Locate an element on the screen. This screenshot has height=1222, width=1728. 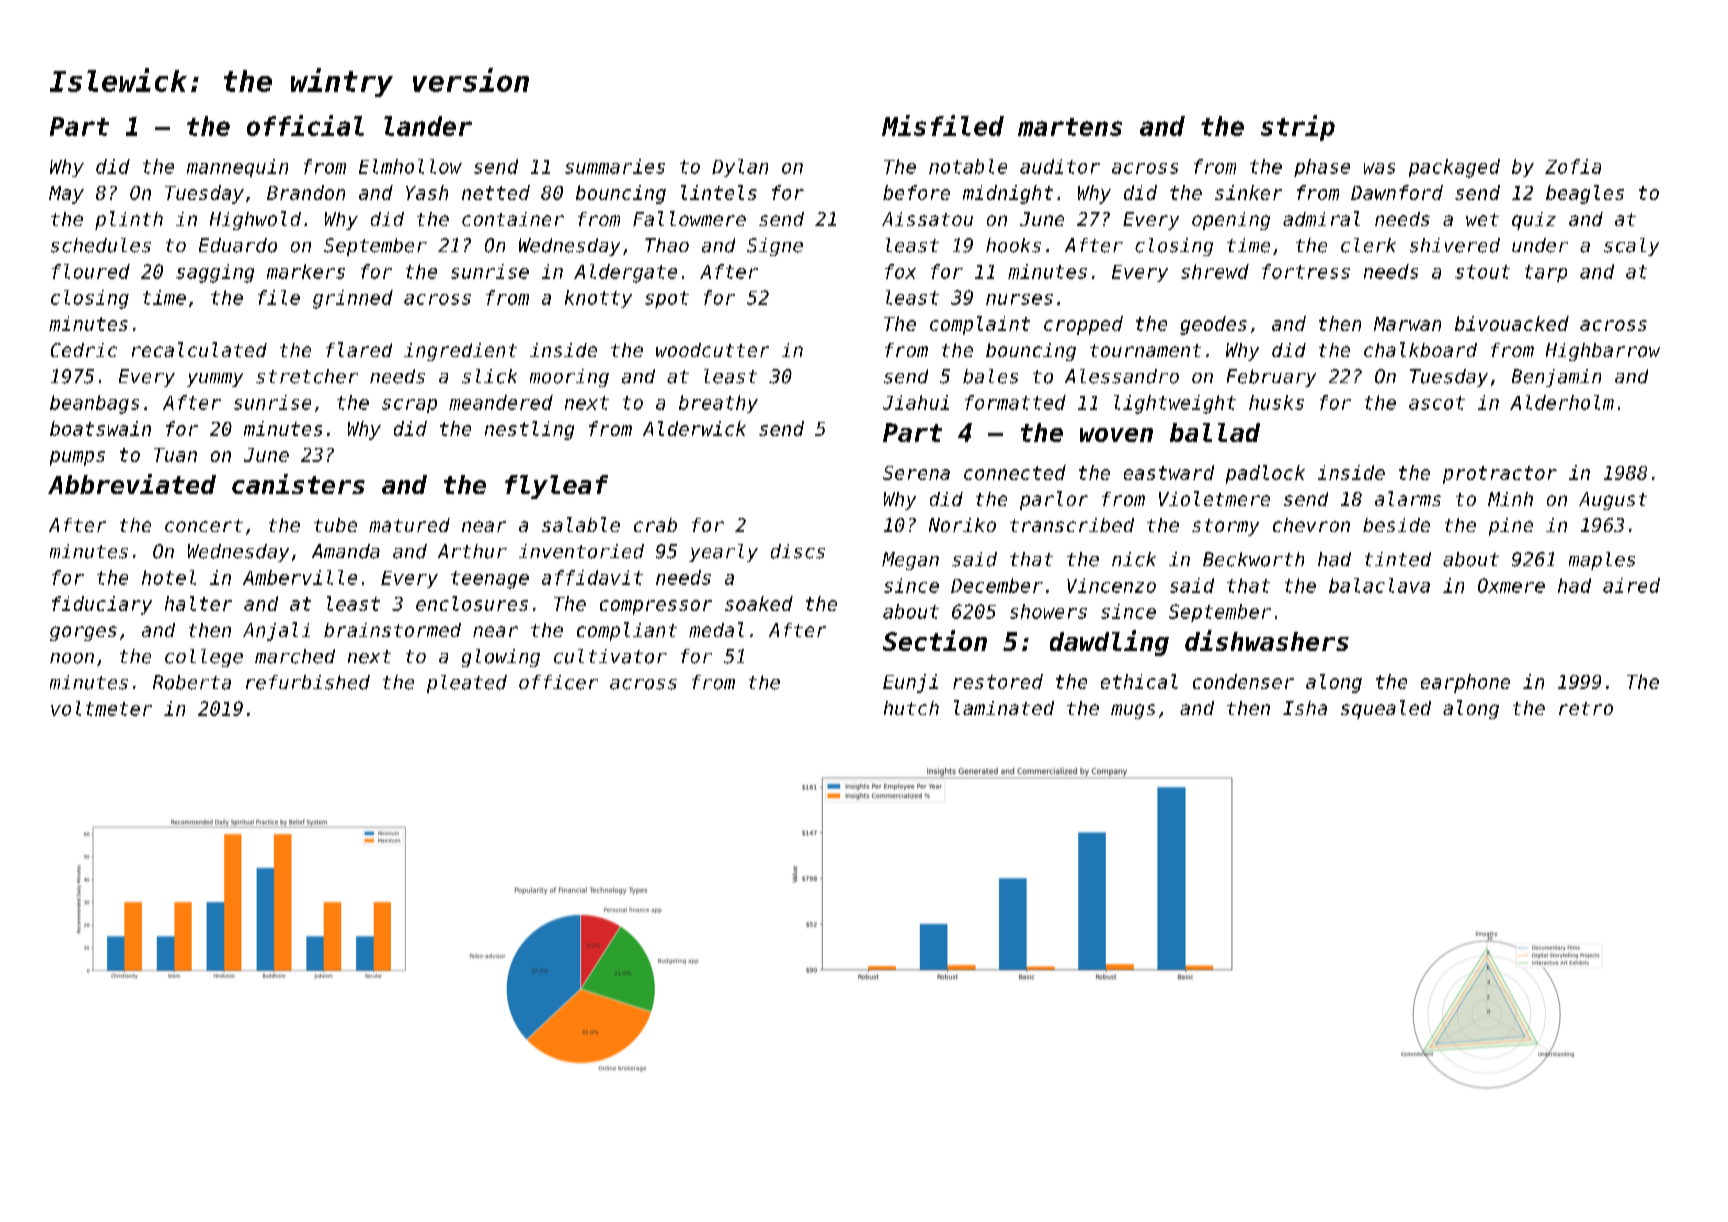
phase is located at coordinates (1322, 168).
